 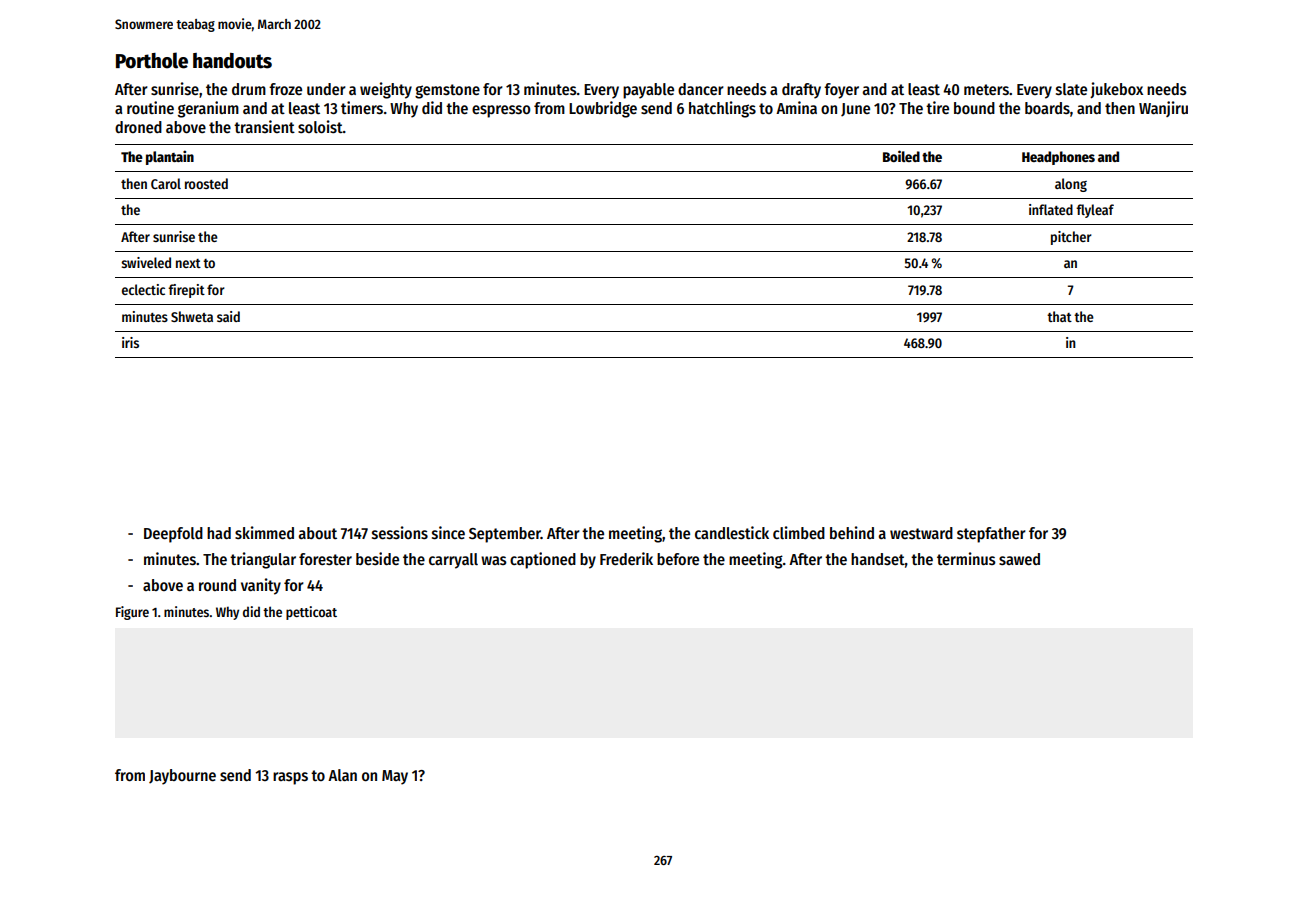 I want to click on Lowbridge, so click(x=603, y=109).
